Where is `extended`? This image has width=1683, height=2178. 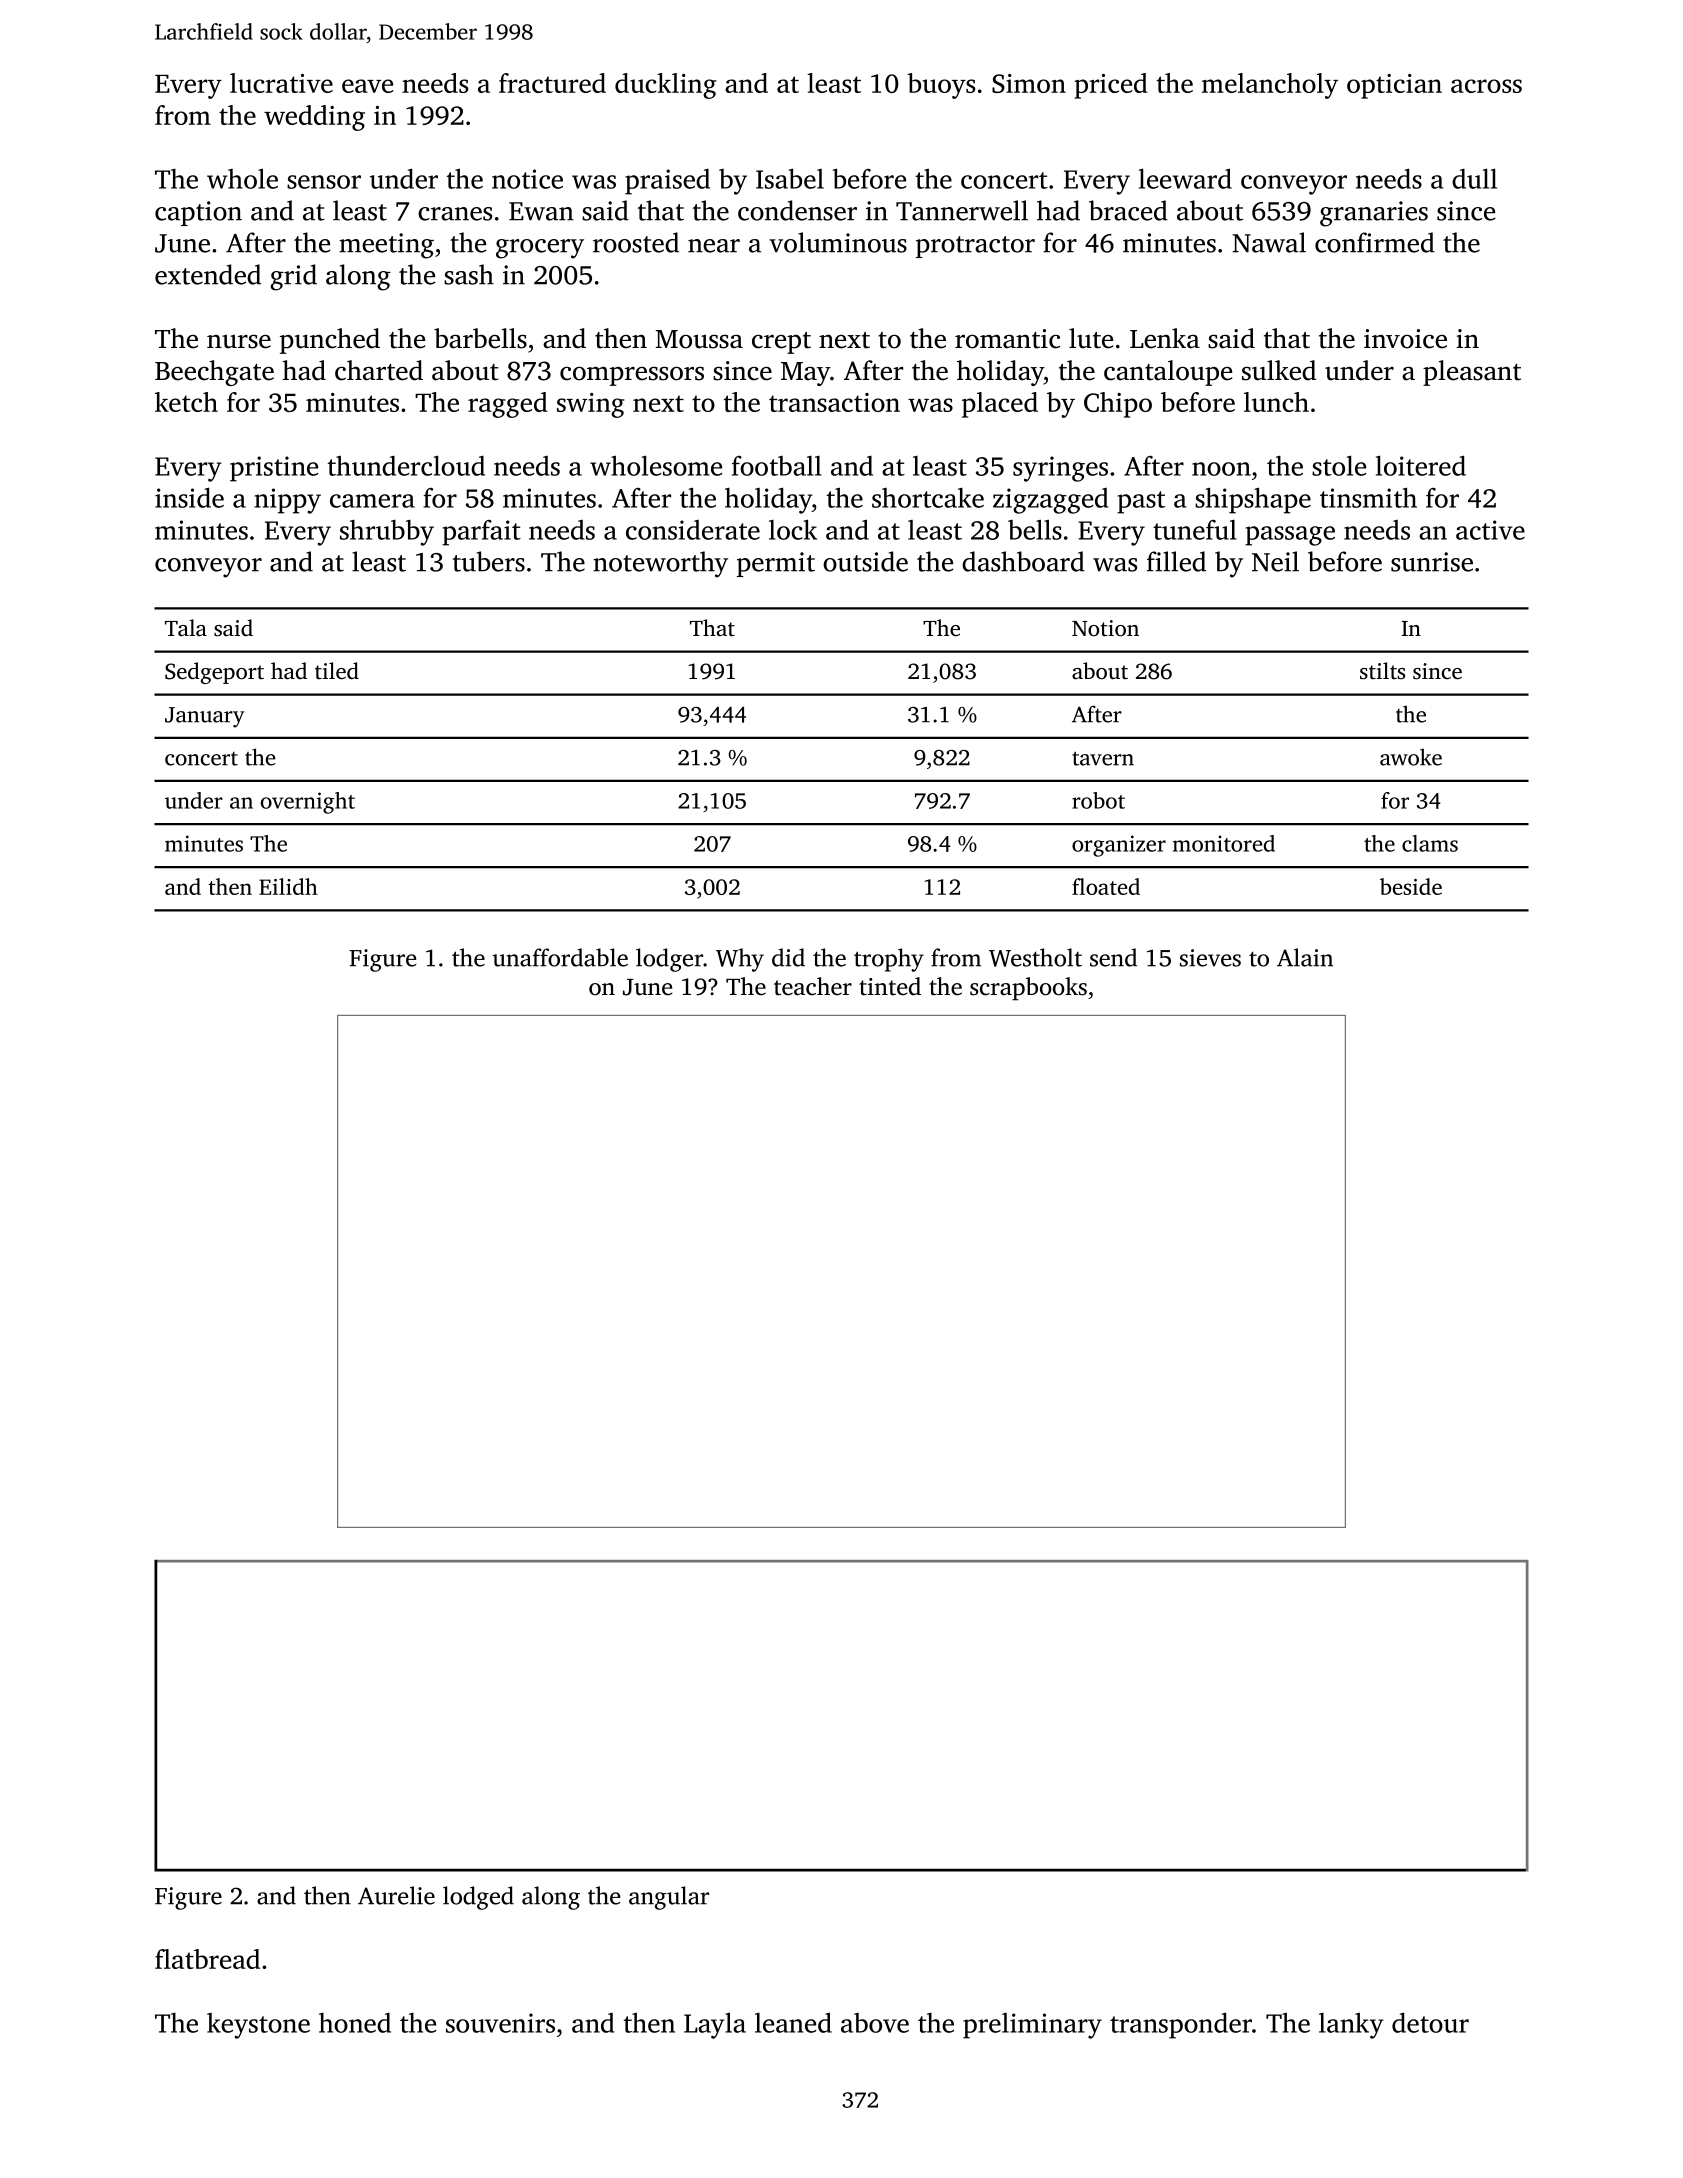
extended is located at coordinates (208, 274).
